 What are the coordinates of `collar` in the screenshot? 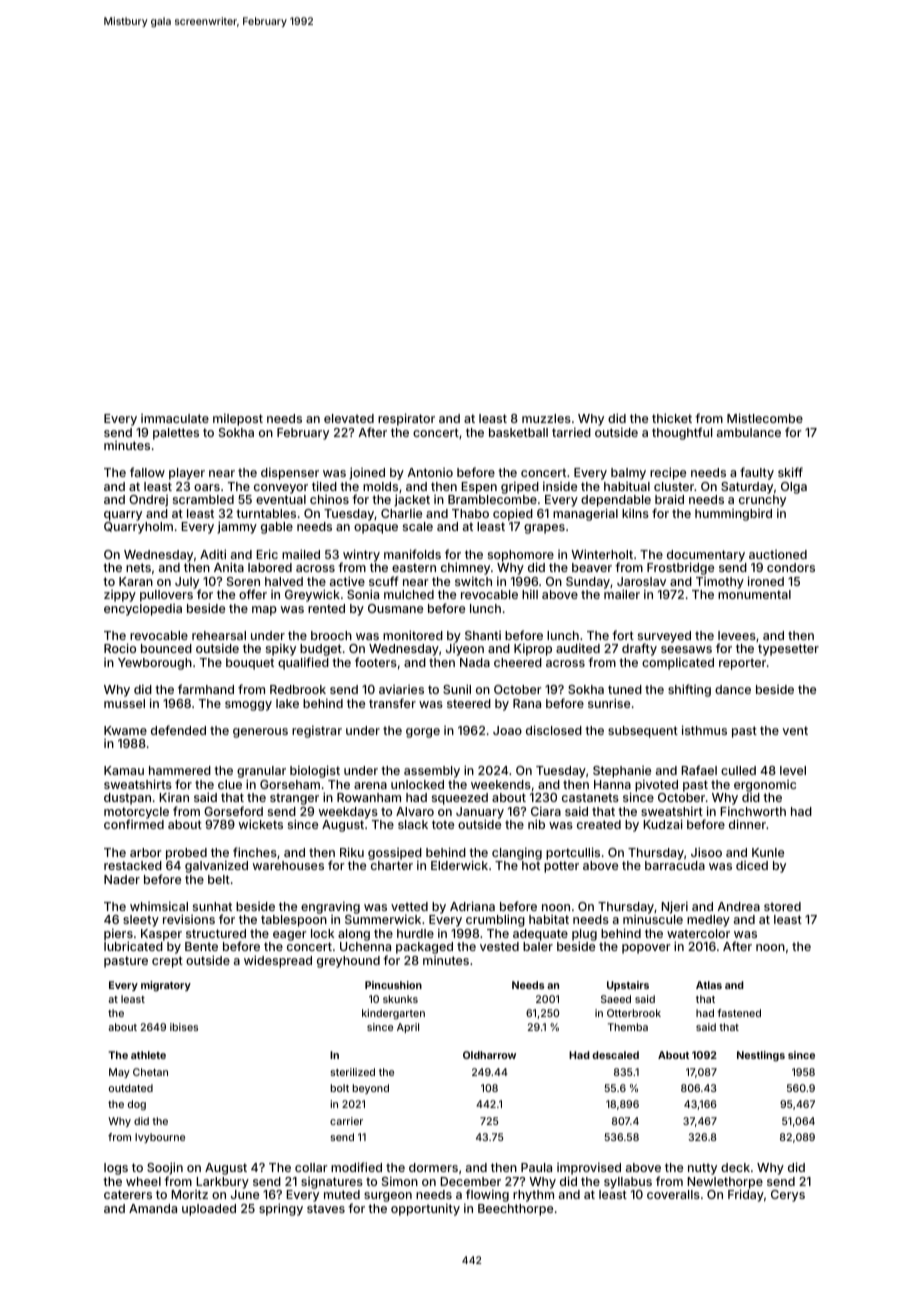 It's located at (311, 1167).
